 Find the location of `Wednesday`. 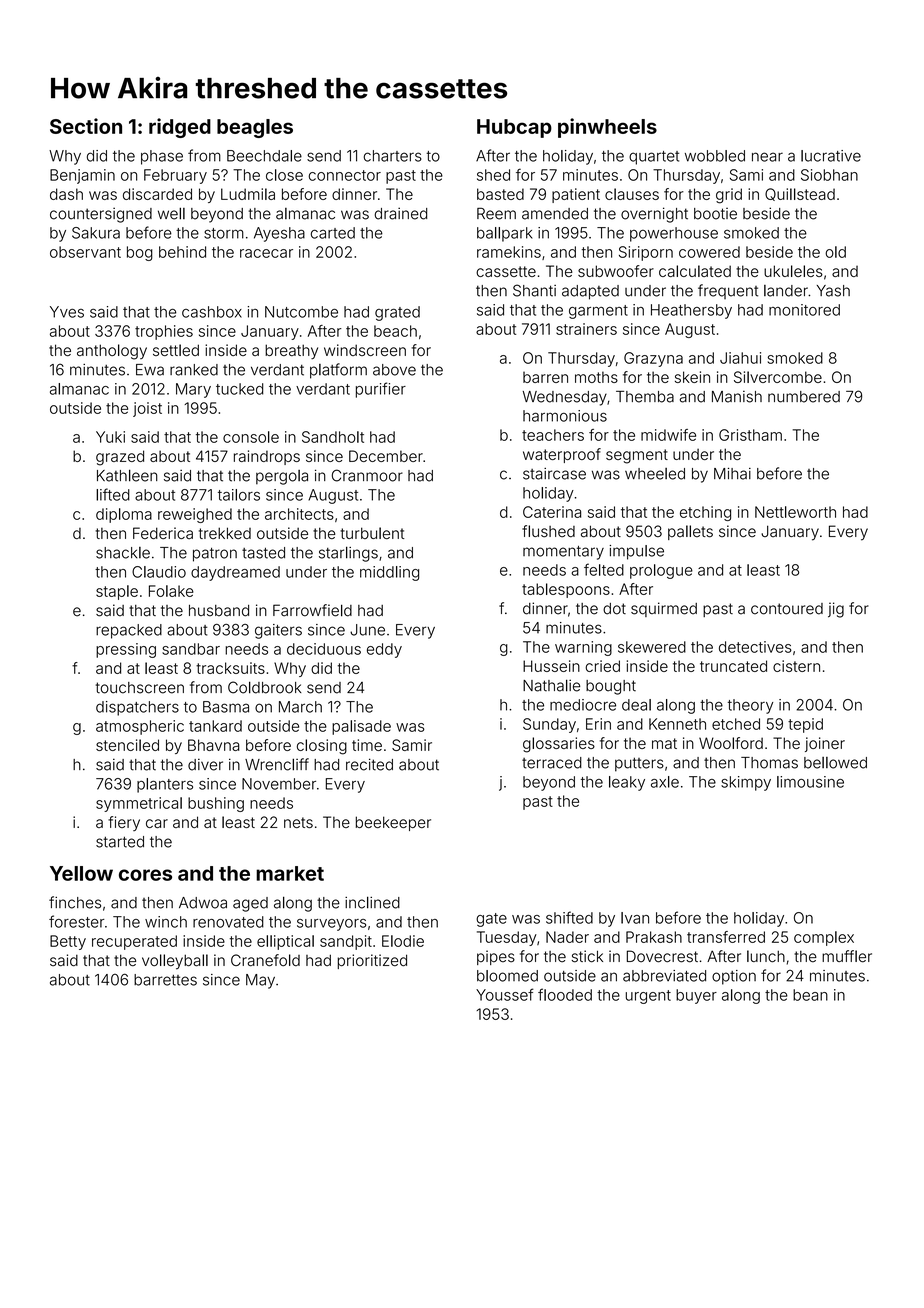

Wednesday is located at coordinates (565, 398).
